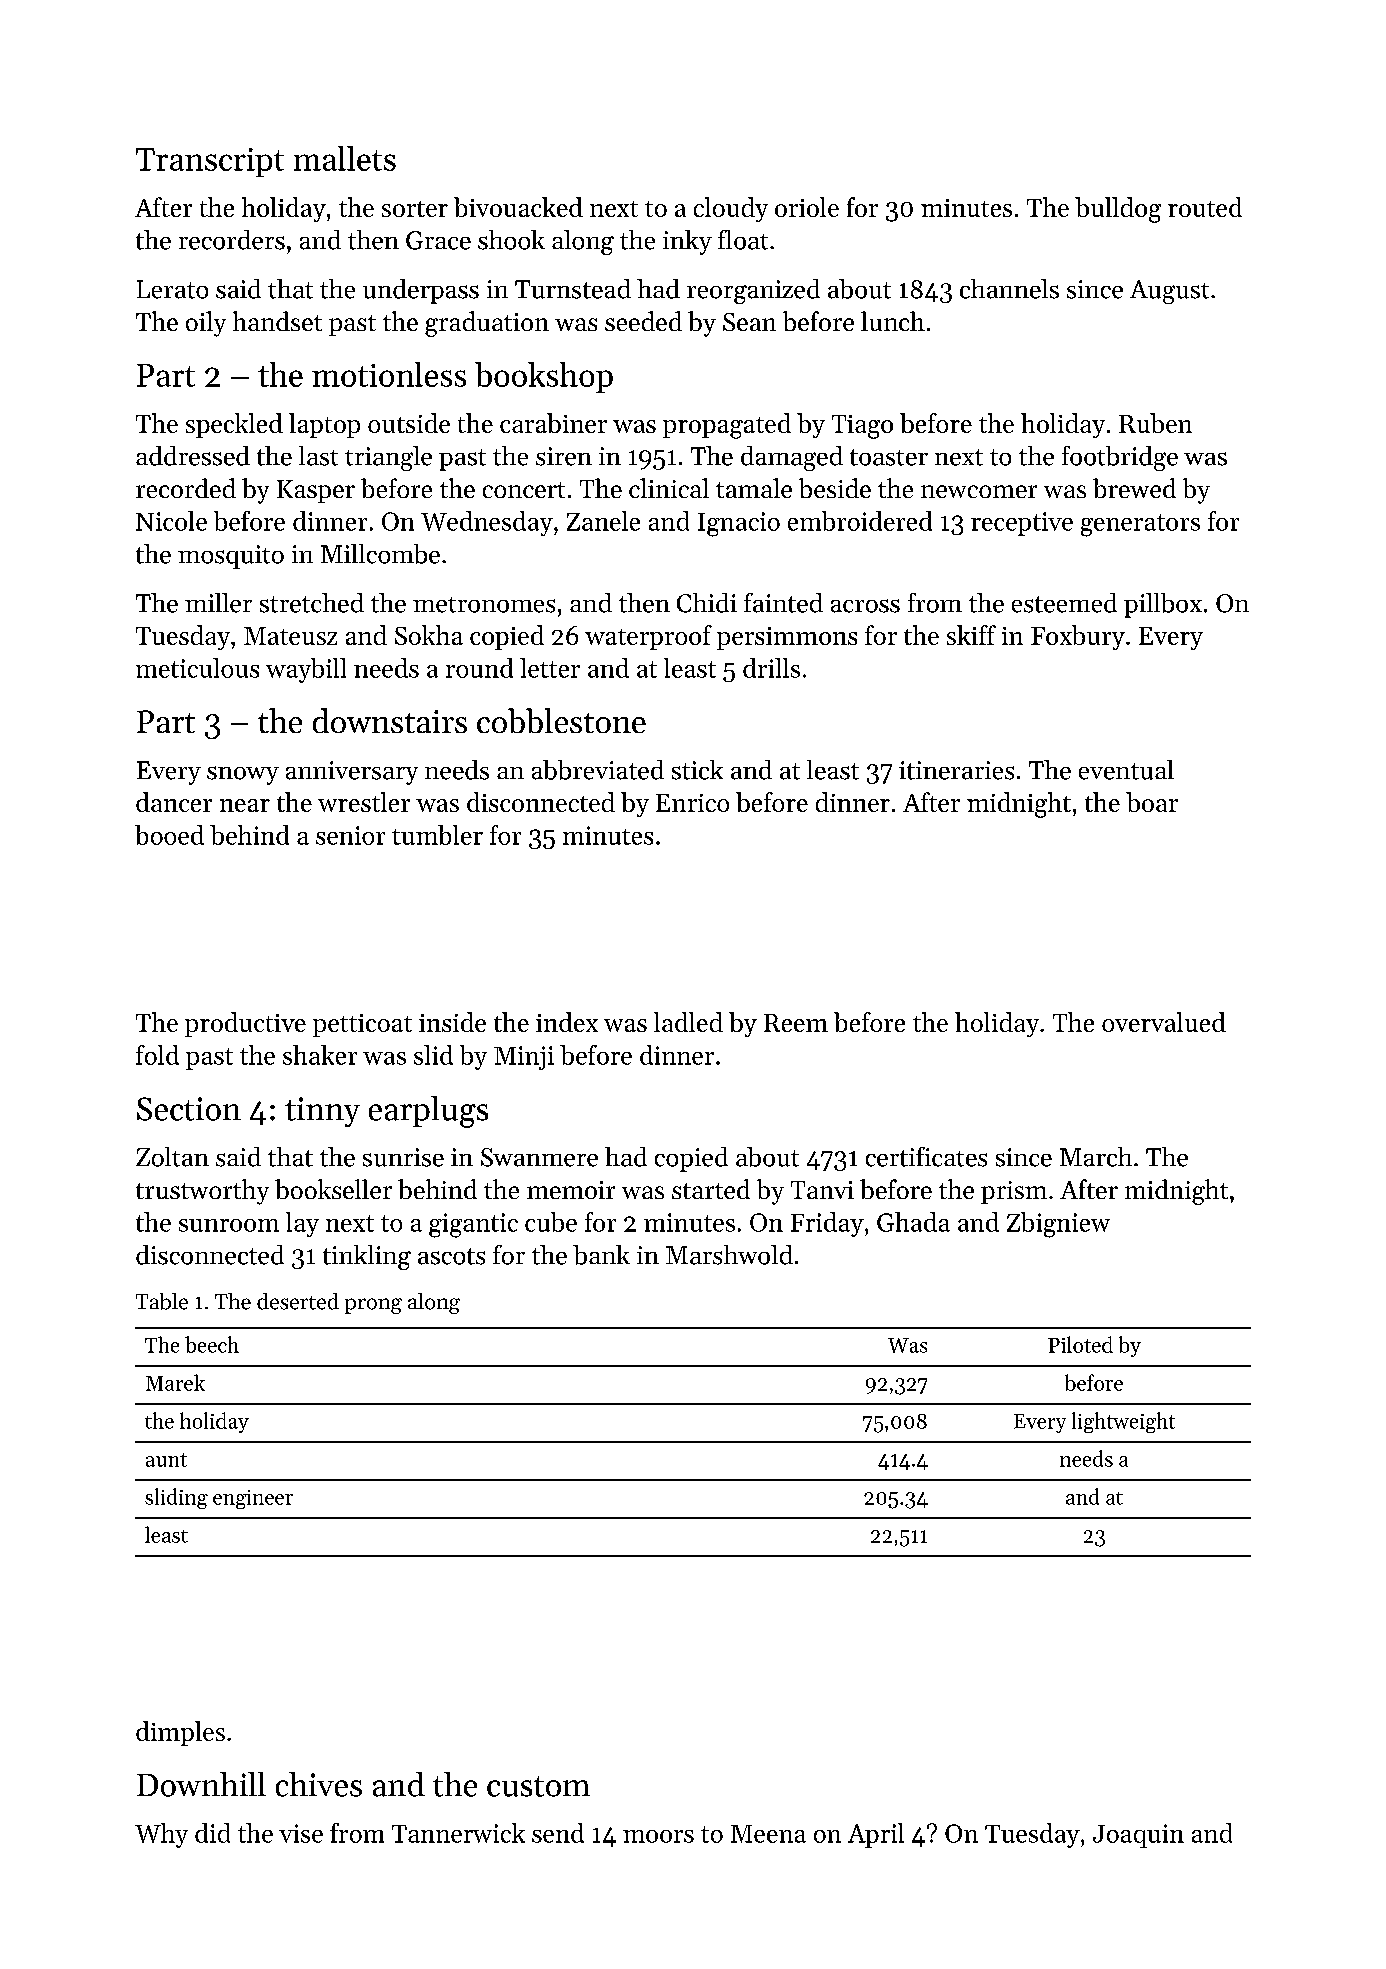 The width and height of the screenshot is (1386, 1969). Describe the element at coordinates (768, 1834) in the screenshot. I see `Meena` at that location.
